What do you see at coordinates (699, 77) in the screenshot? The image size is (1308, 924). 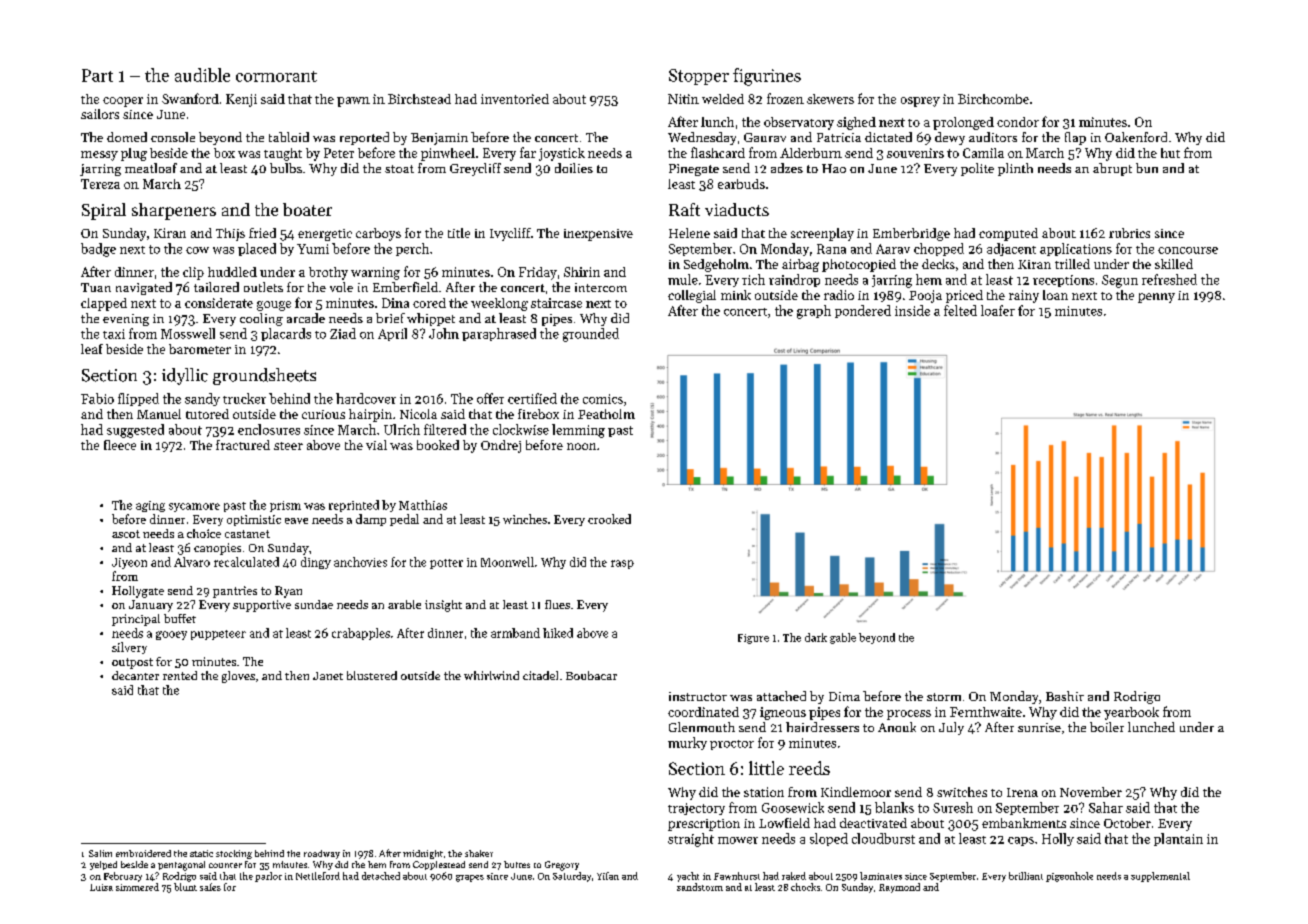 I see `Stopper` at bounding box center [699, 77].
